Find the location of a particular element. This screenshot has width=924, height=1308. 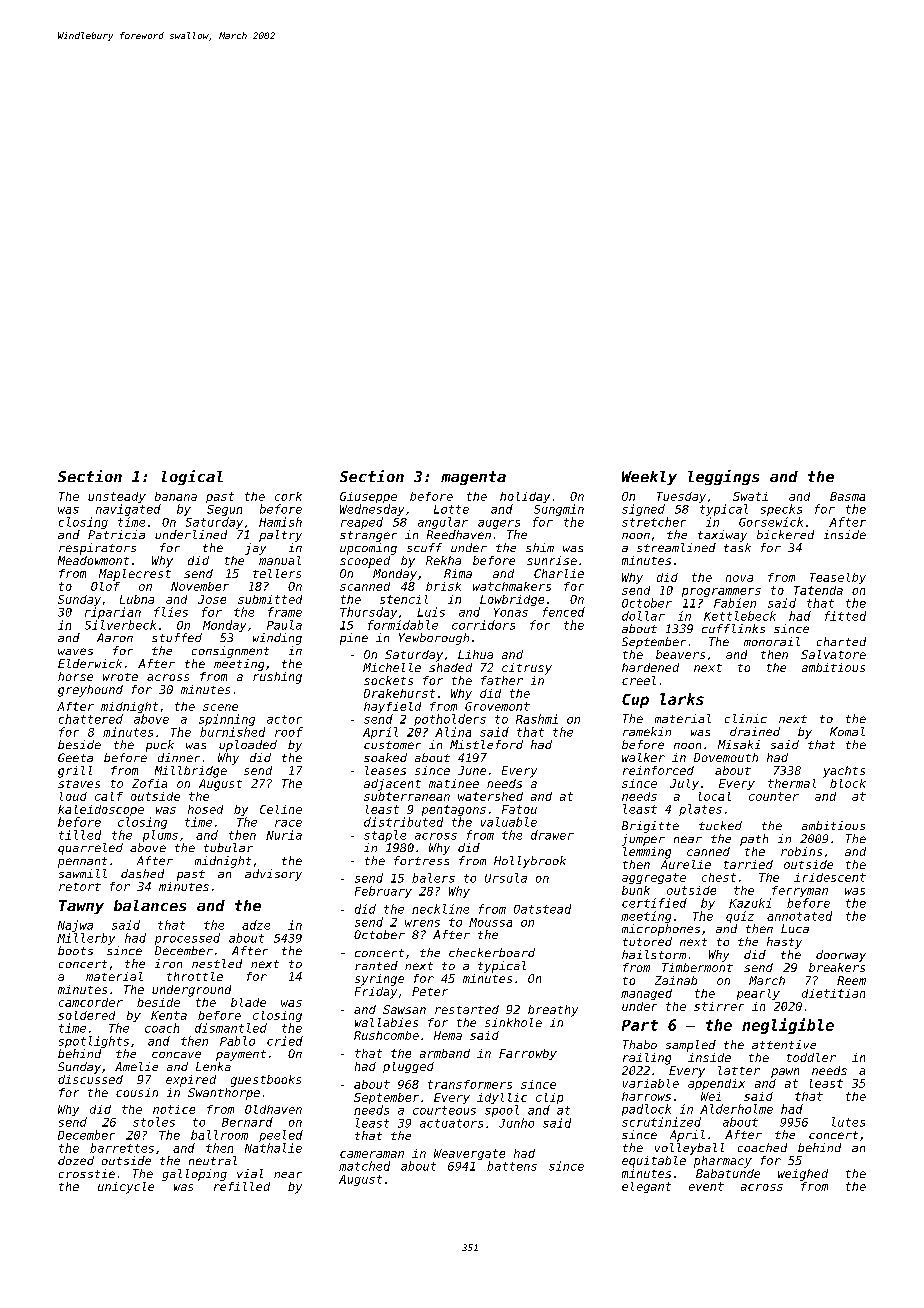

guestbooks is located at coordinates (266, 1081).
